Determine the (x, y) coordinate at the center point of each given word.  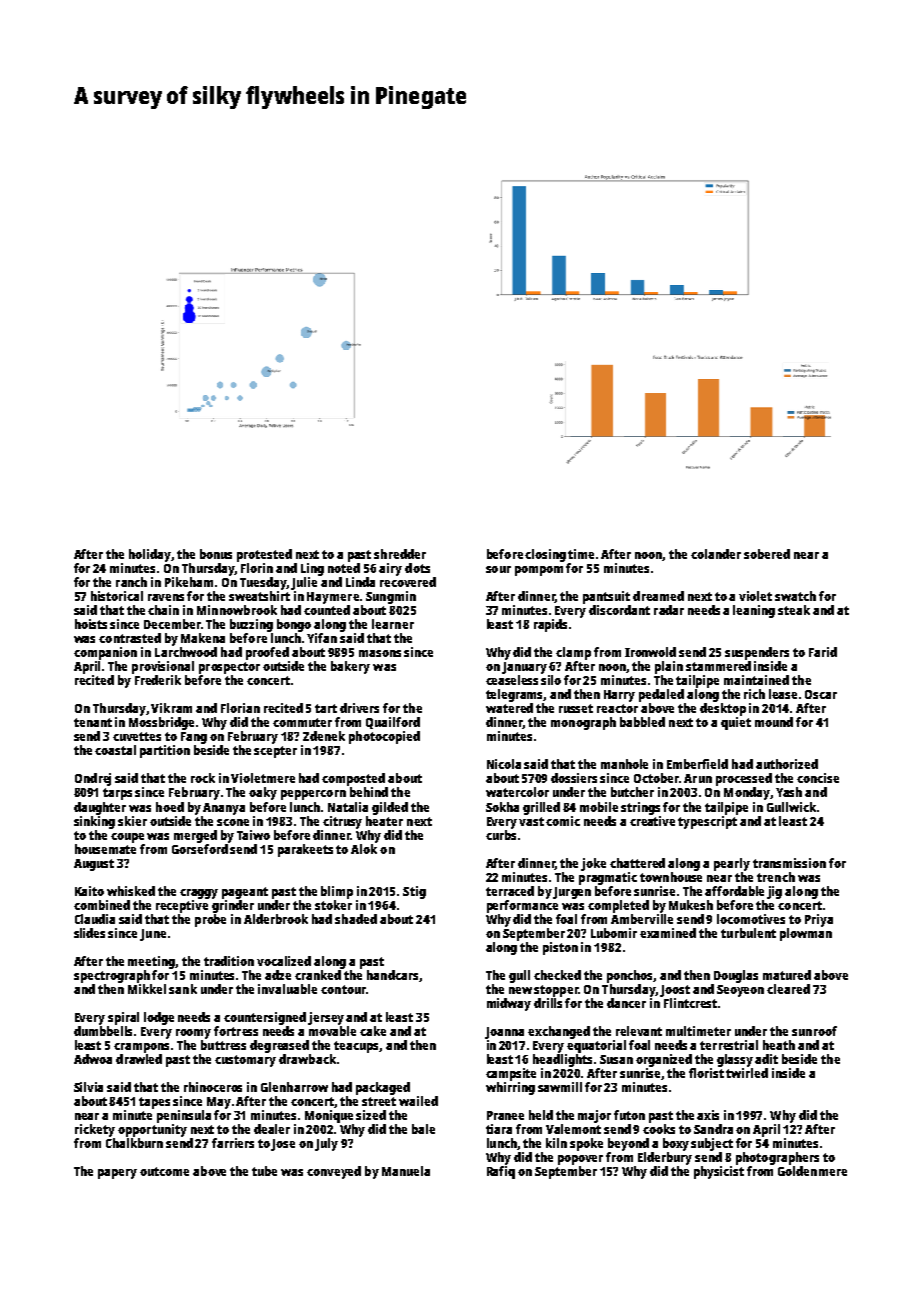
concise (818, 778)
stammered (718, 666)
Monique (329, 1116)
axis (708, 1115)
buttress (223, 1045)
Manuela (406, 1171)
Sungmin (391, 597)
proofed (267, 653)
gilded (390, 808)
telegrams (515, 695)
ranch (131, 582)
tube (264, 1171)
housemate (105, 849)
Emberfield (697, 764)
